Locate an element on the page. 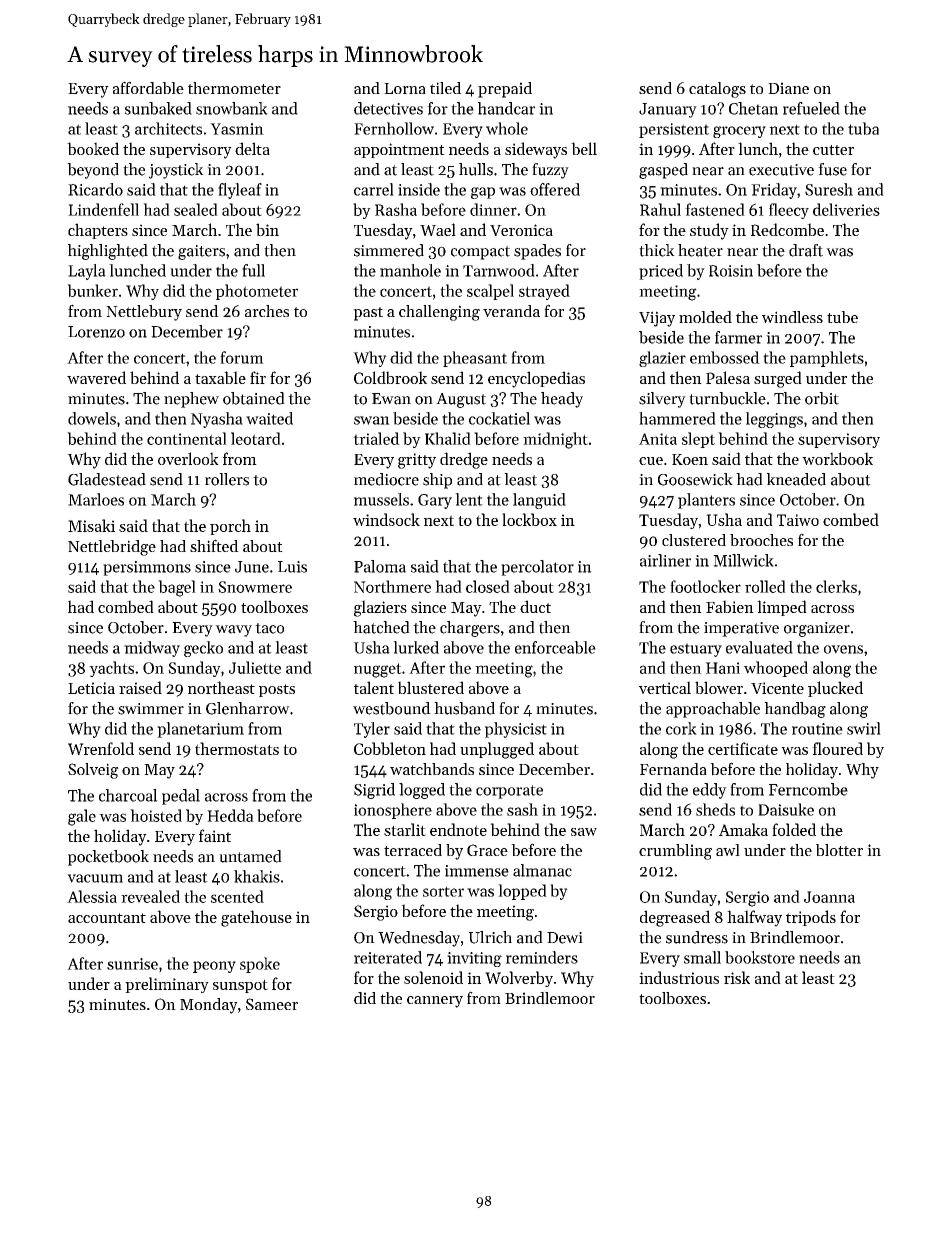 This image has height=1233, width=952. detectives is located at coordinates (388, 108).
